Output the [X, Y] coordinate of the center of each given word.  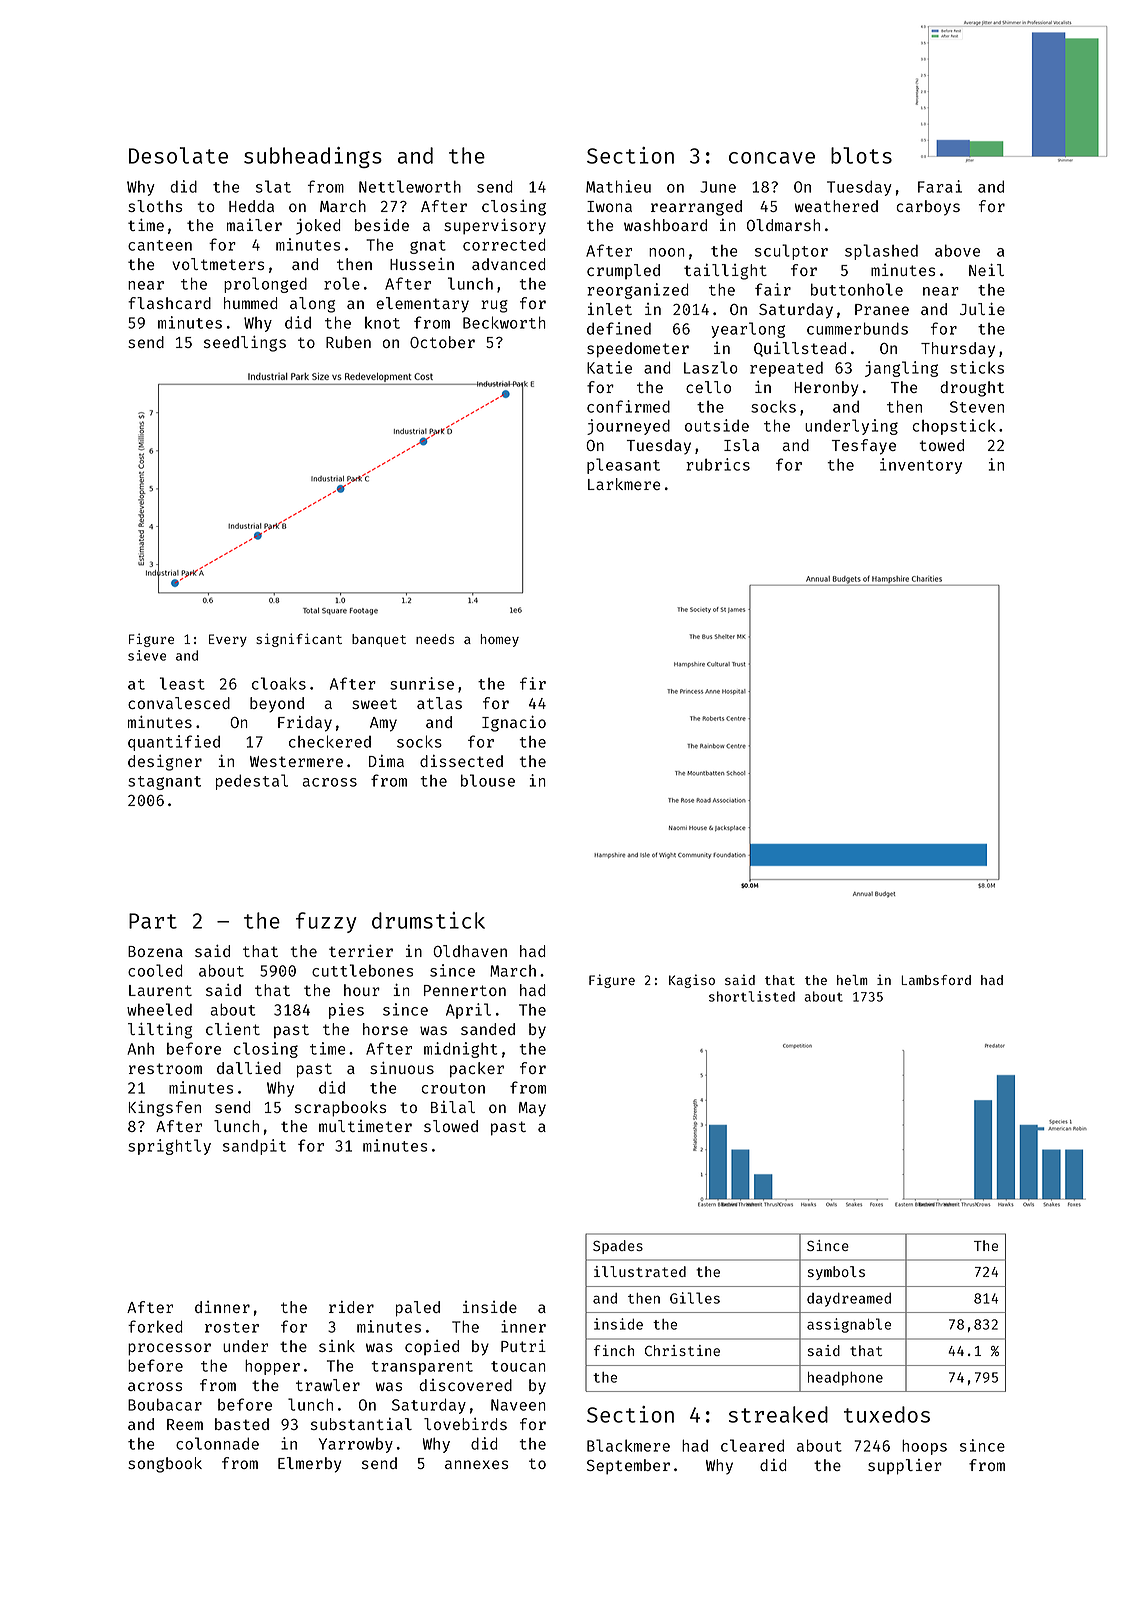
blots [861, 155]
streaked [778, 1414]
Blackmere [628, 1445]
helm [852, 980]
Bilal [453, 1107]
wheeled [159, 1009]
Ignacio [514, 724]
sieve [147, 655]
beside [382, 225]
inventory [921, 466]
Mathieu [618, 186]
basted [242, 1424]
